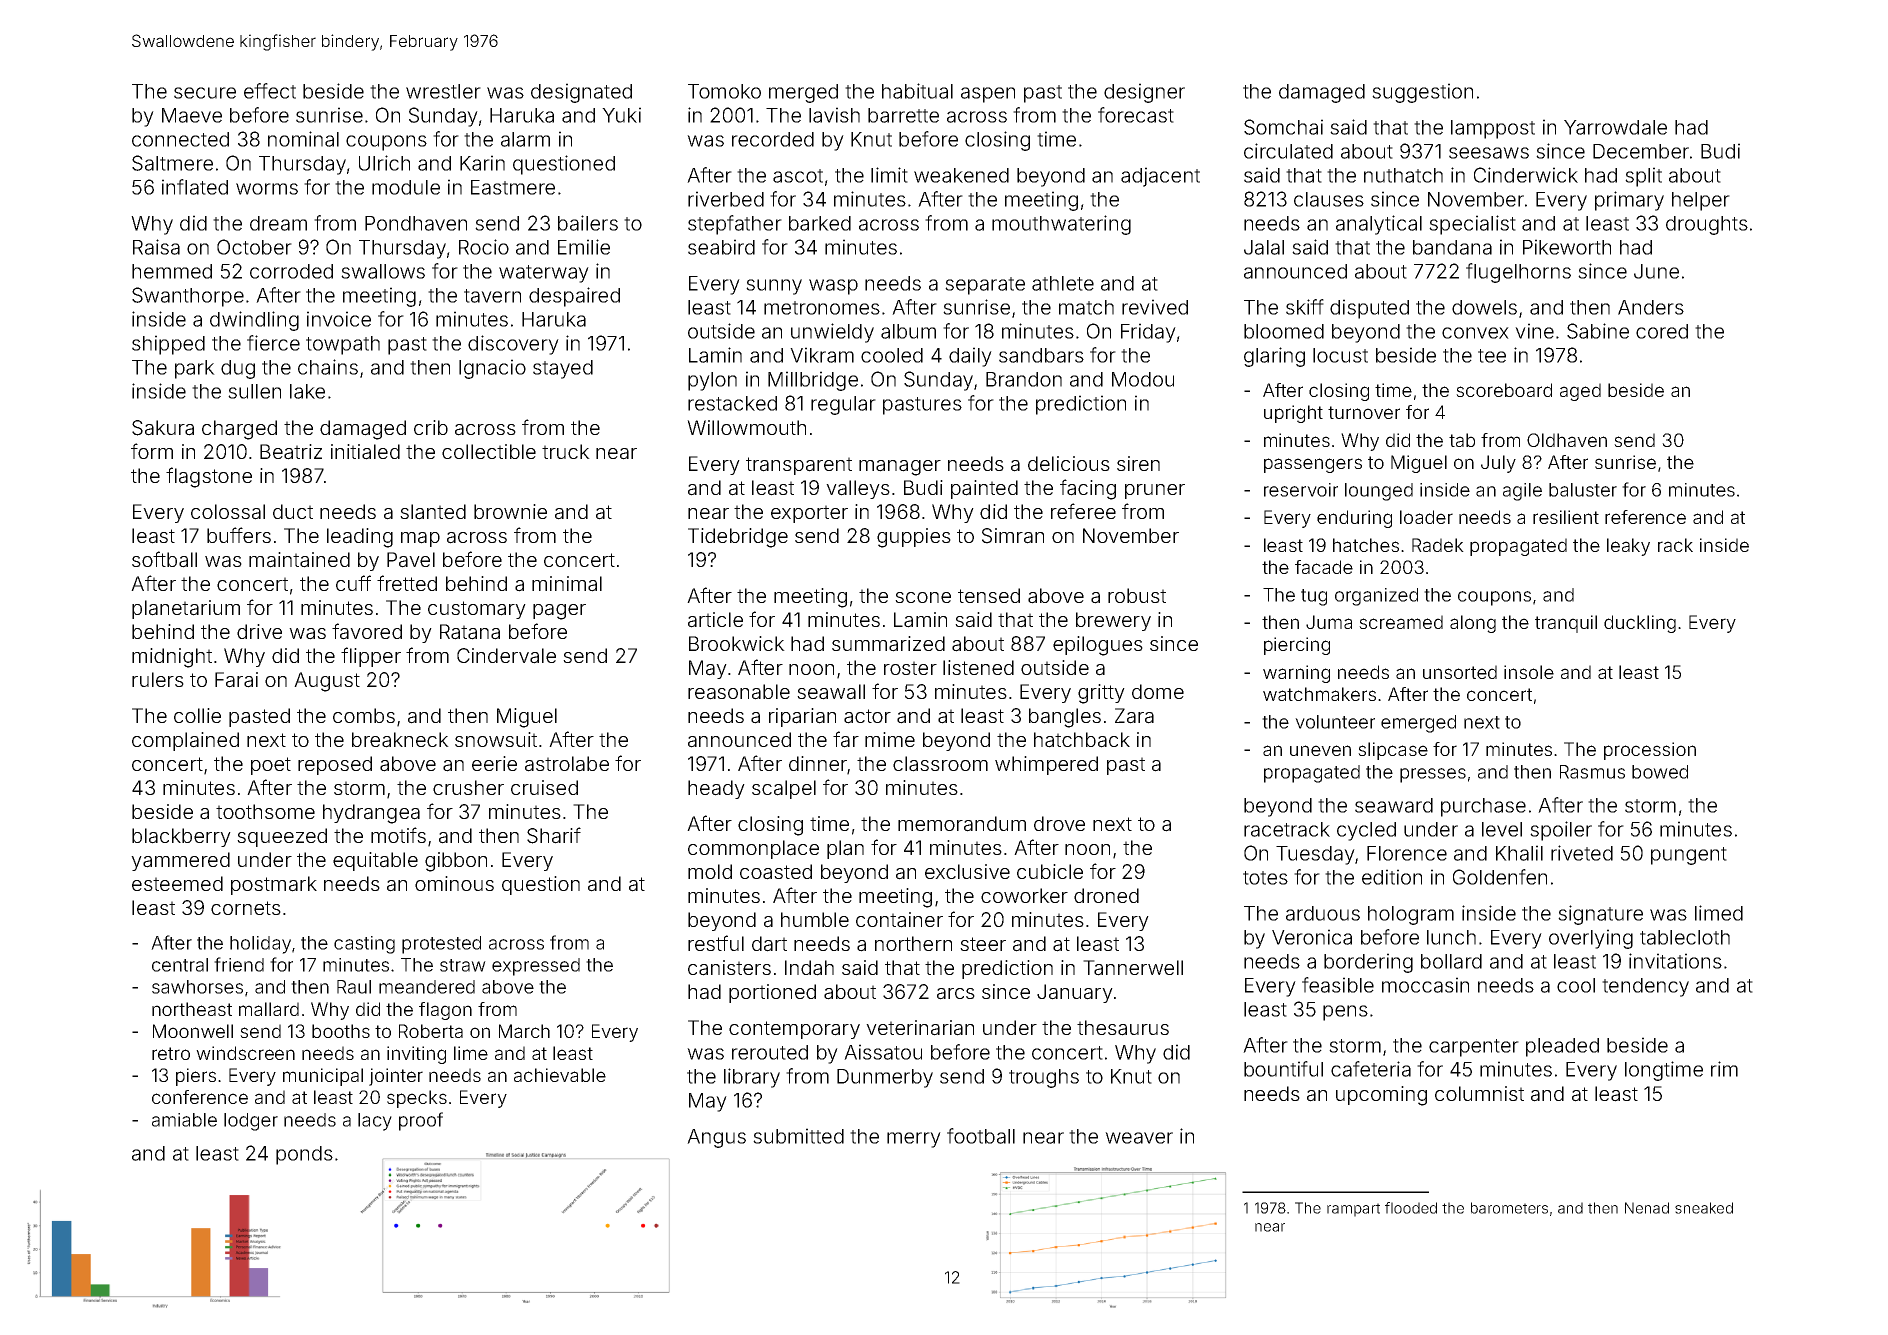 This screenshot has height=1335, width=1888. I want to click on rampart, so click(1353, 1210).
